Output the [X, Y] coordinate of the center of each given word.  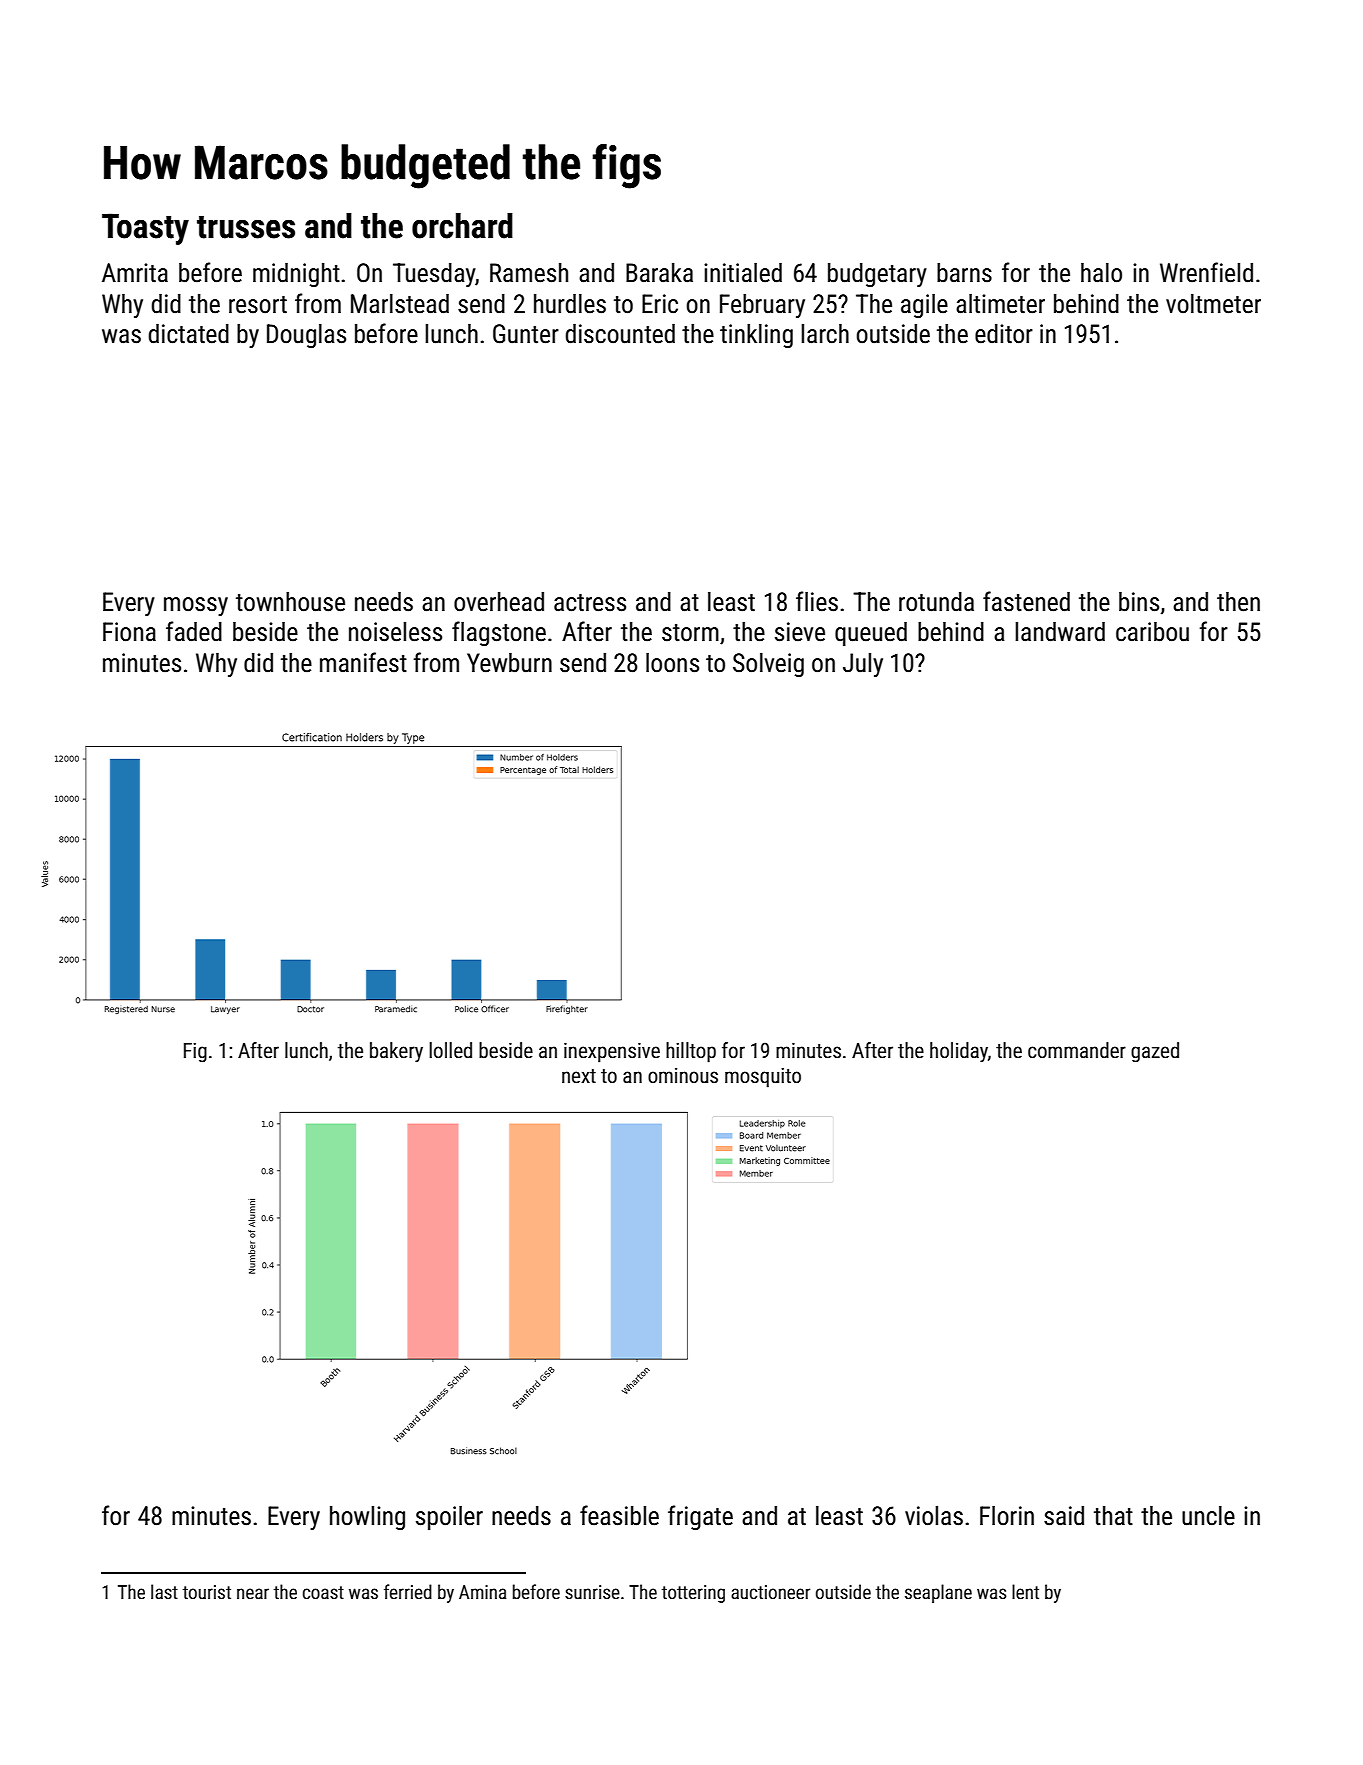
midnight [296, 275]
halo [1101, 273]
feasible [619, 1515]
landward [1060, 632]
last [164, 1591]
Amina [482, 1592]
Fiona [129, 632]
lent [1025, 1591]
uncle [1208, 1516]
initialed [743, 273]
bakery [396, 1052]
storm [690, 633]
